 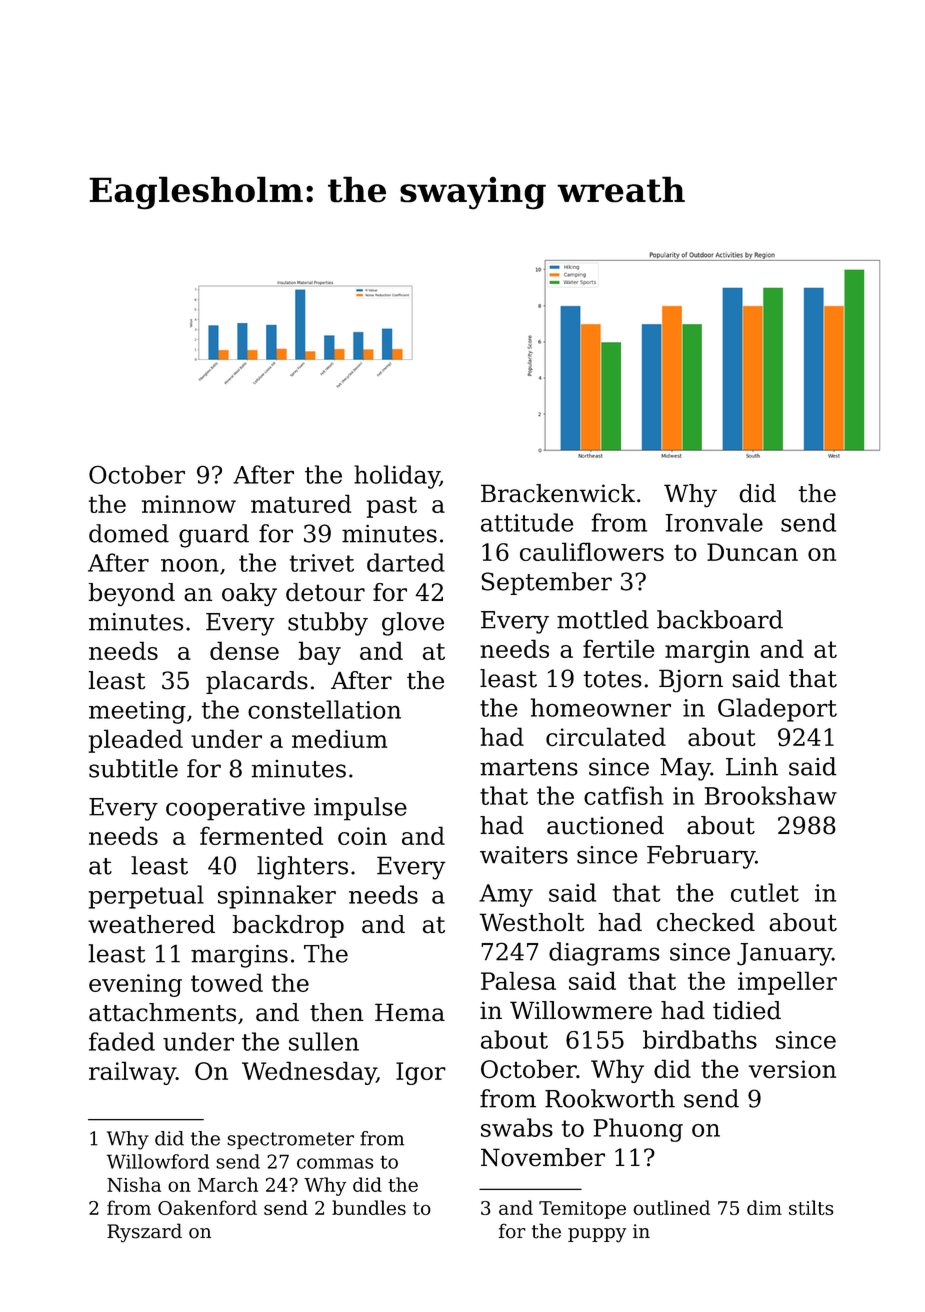 I want to click on attachments, so click(x=162, y=1012).
